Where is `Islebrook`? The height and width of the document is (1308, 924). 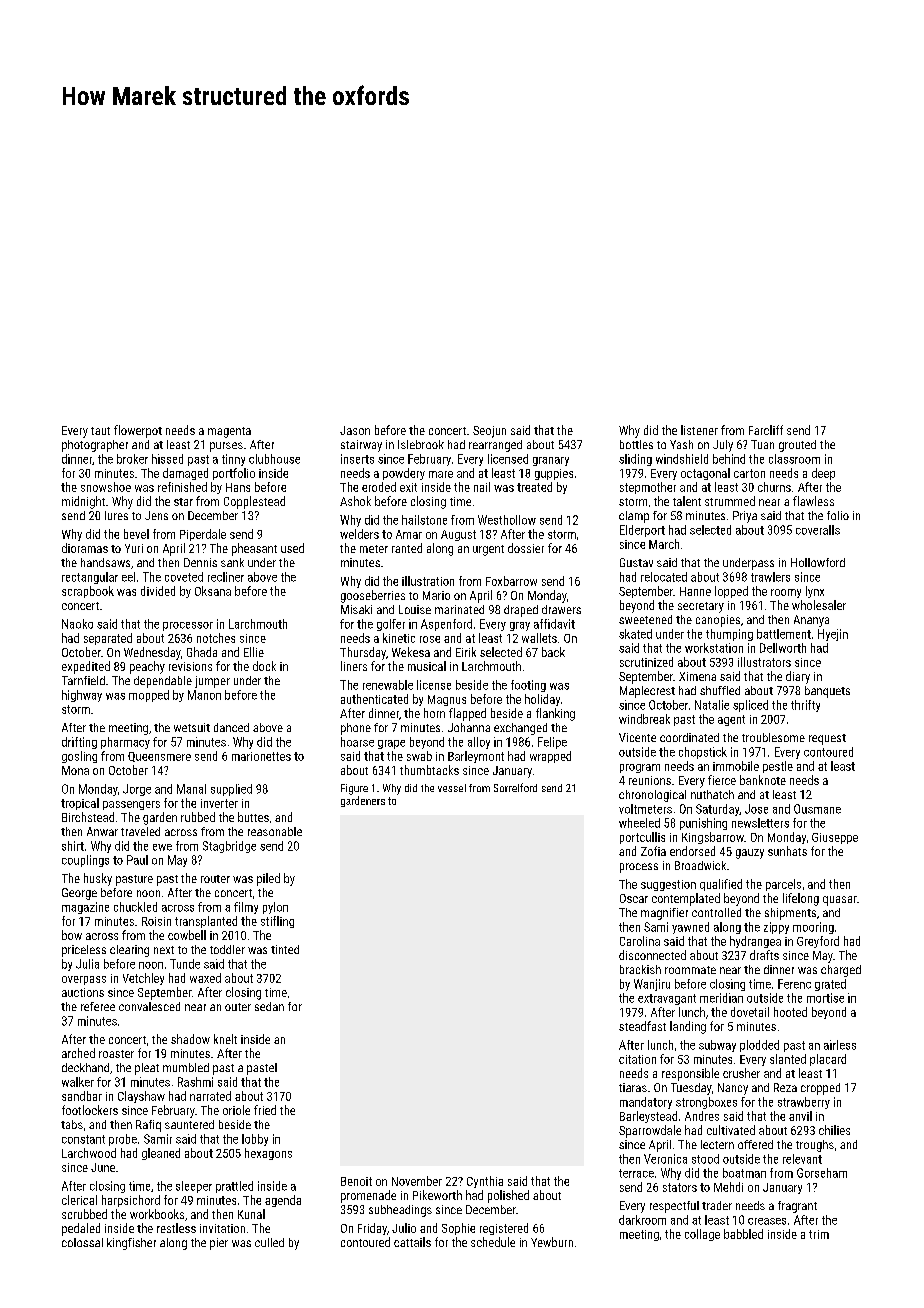 Islebrook is located at coordinates (421, 444).
